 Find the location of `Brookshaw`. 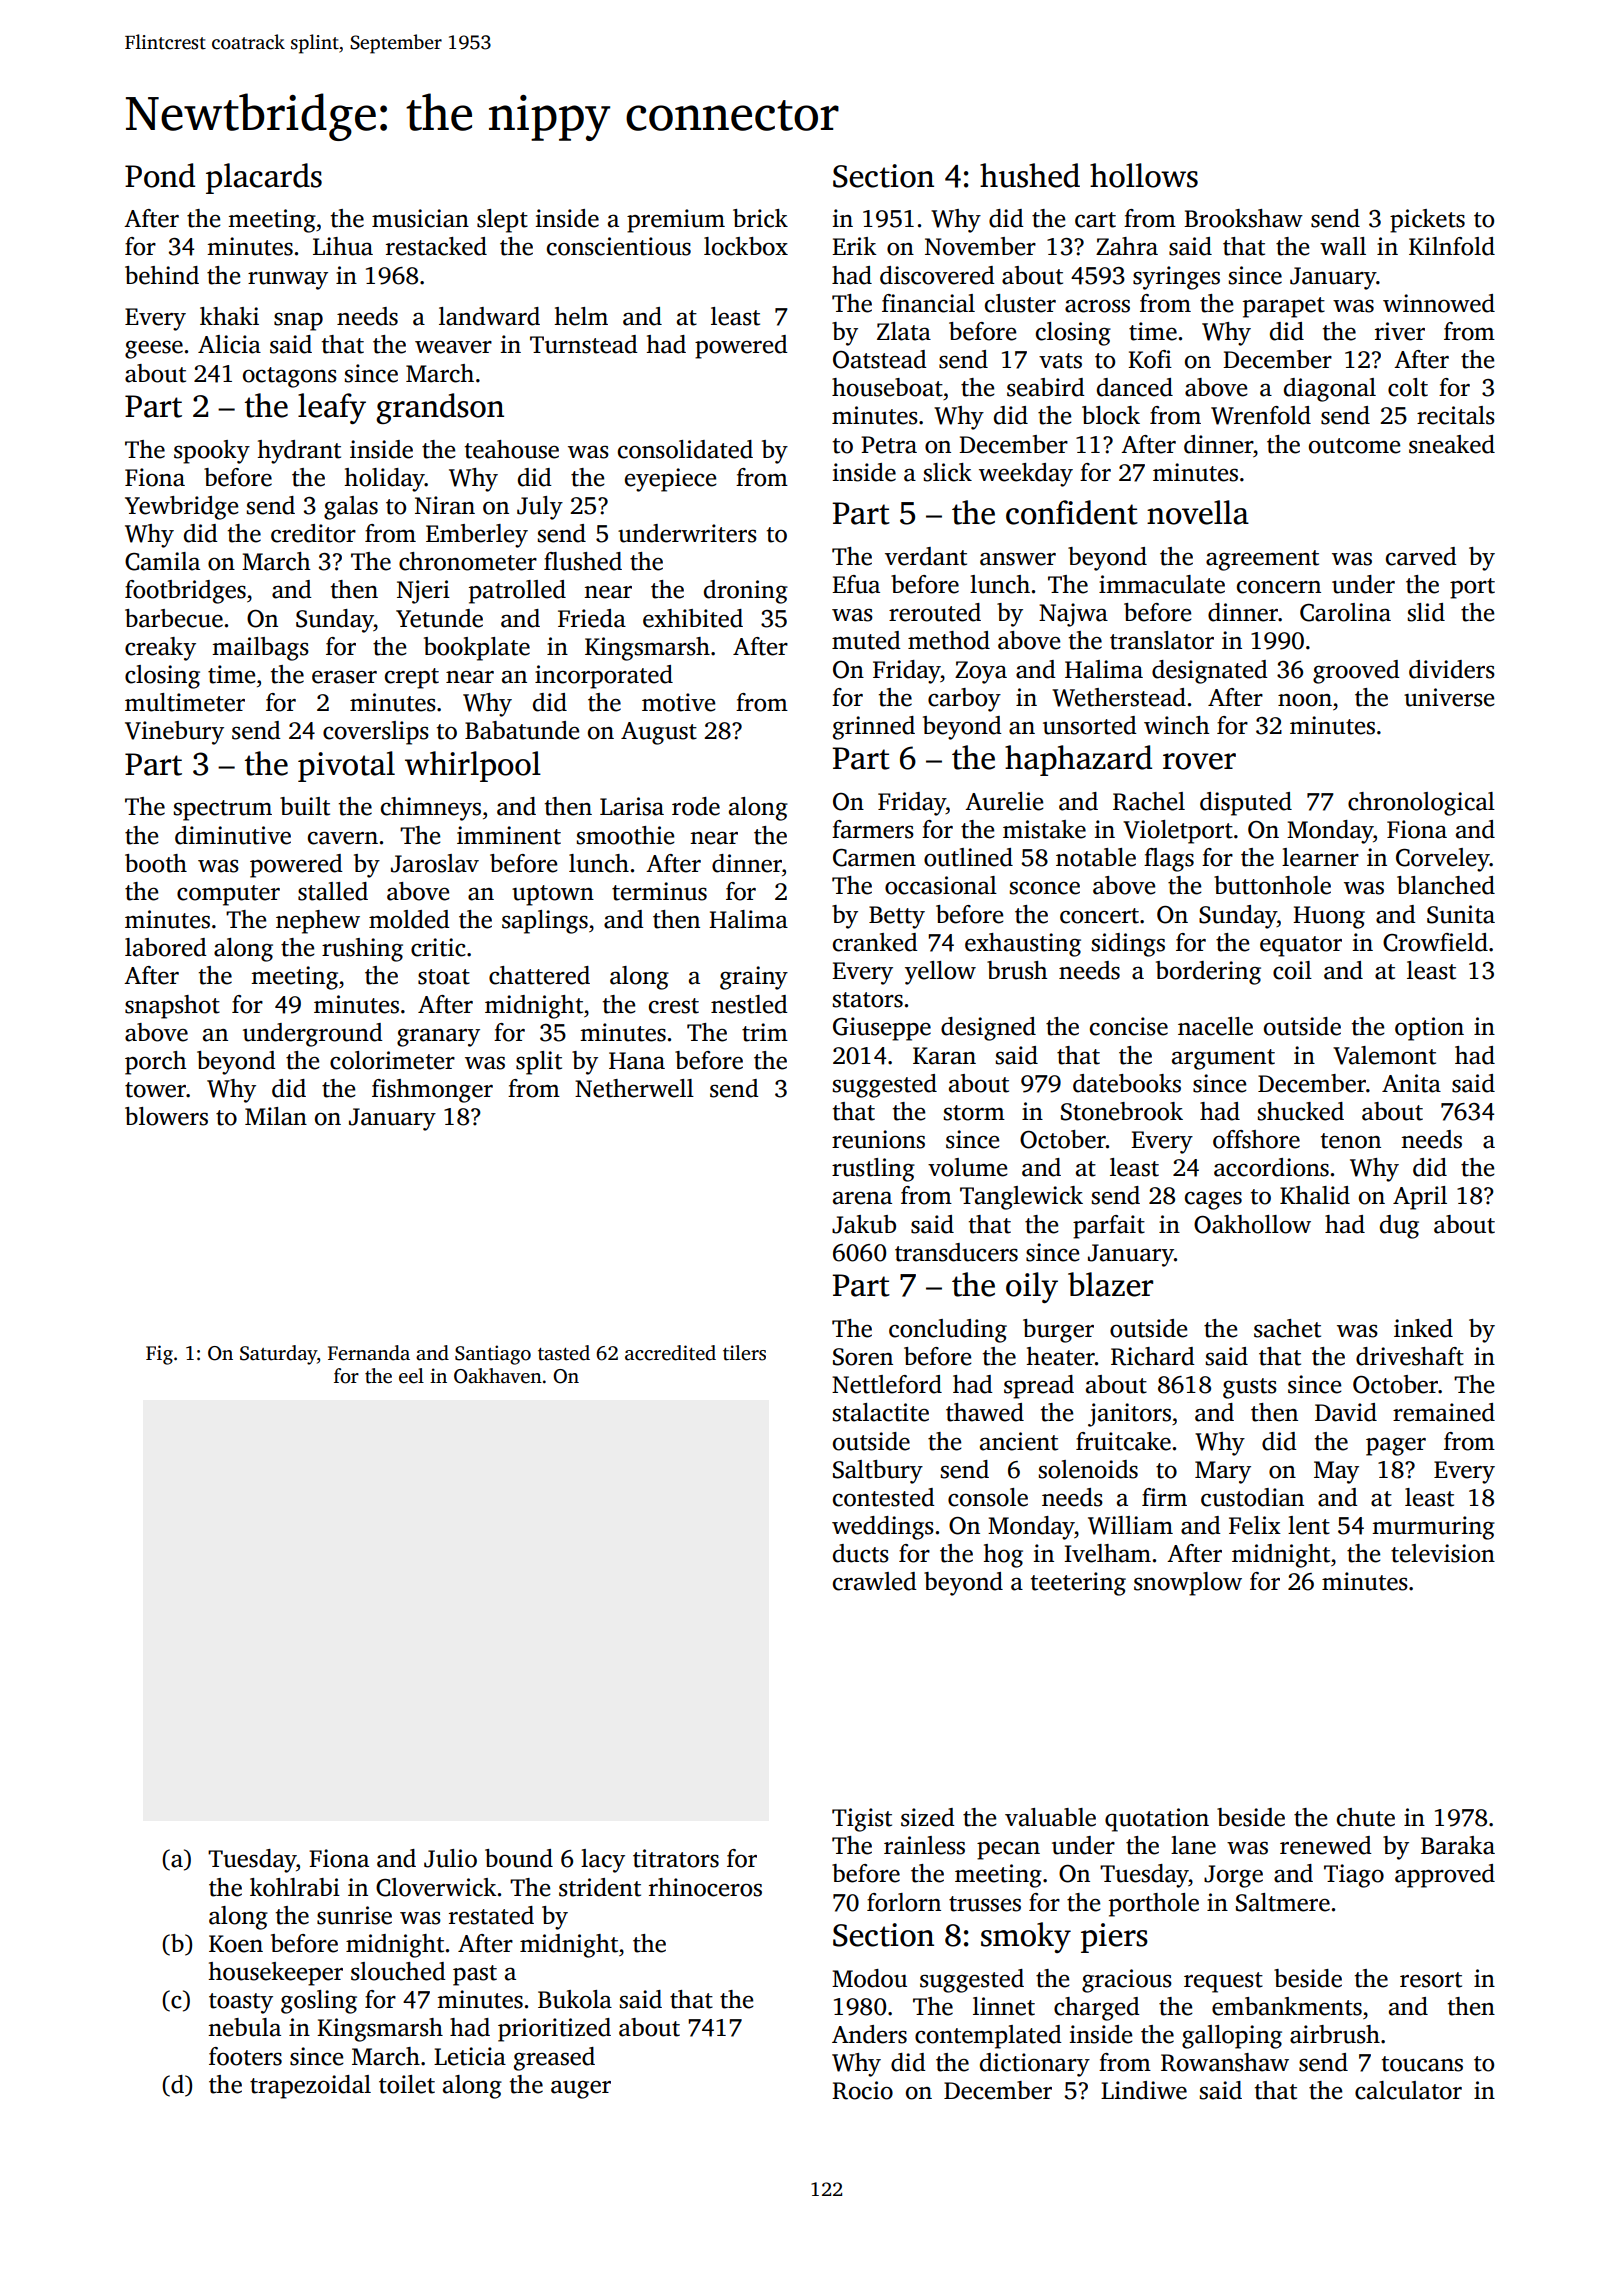

Brookshaw is located at coordinates (1243, 218).
